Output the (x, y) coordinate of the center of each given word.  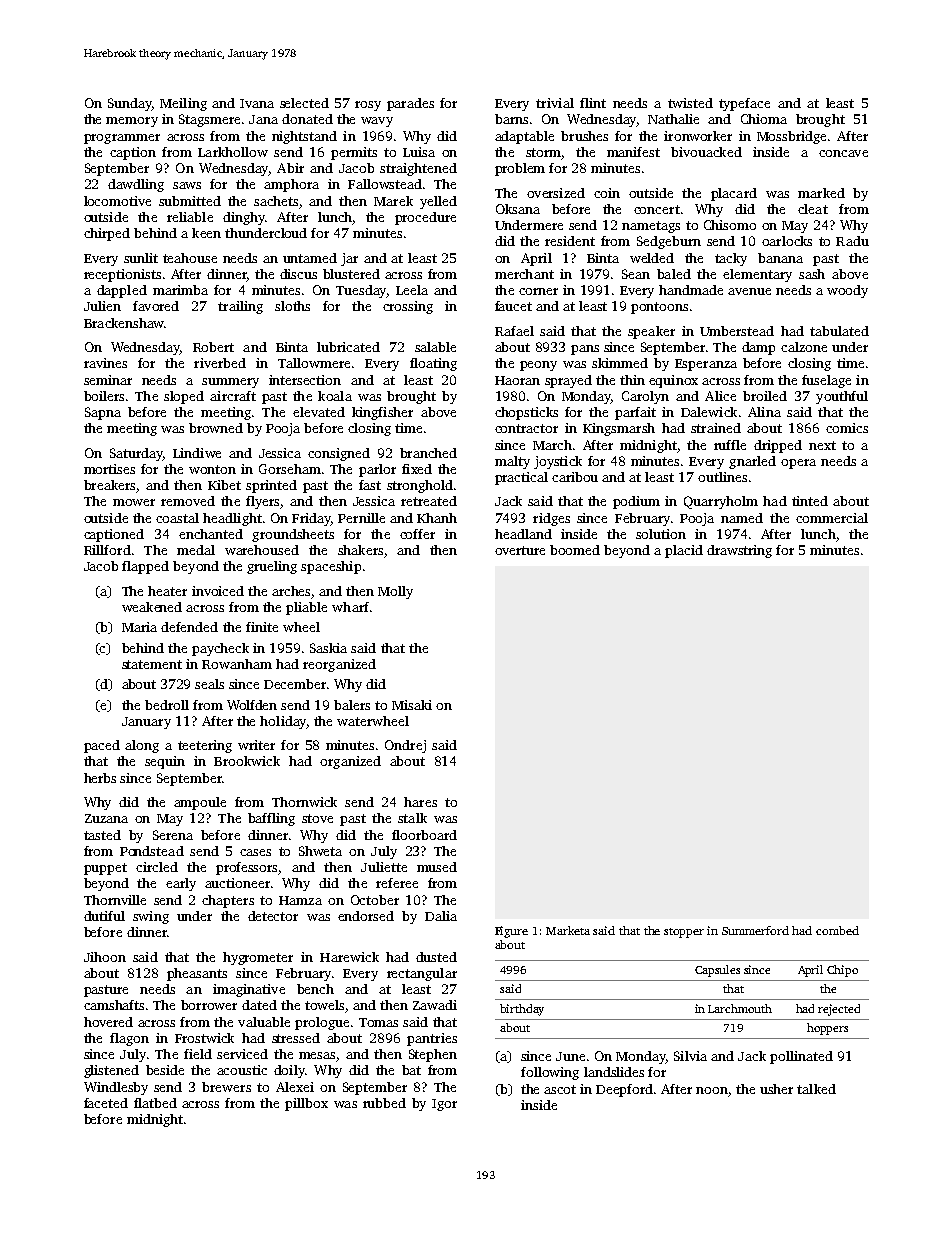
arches (291, 591)
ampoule (200, 803)
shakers (360, 550)
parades (410, 104)
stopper (684, 933)
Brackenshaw (124, 323)
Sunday (130, 104)
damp (758, 348)
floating (433, 364)
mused (437, 867)
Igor (444, 1105)
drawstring (739, 551)
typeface (744, 104)
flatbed (155, 1103)
